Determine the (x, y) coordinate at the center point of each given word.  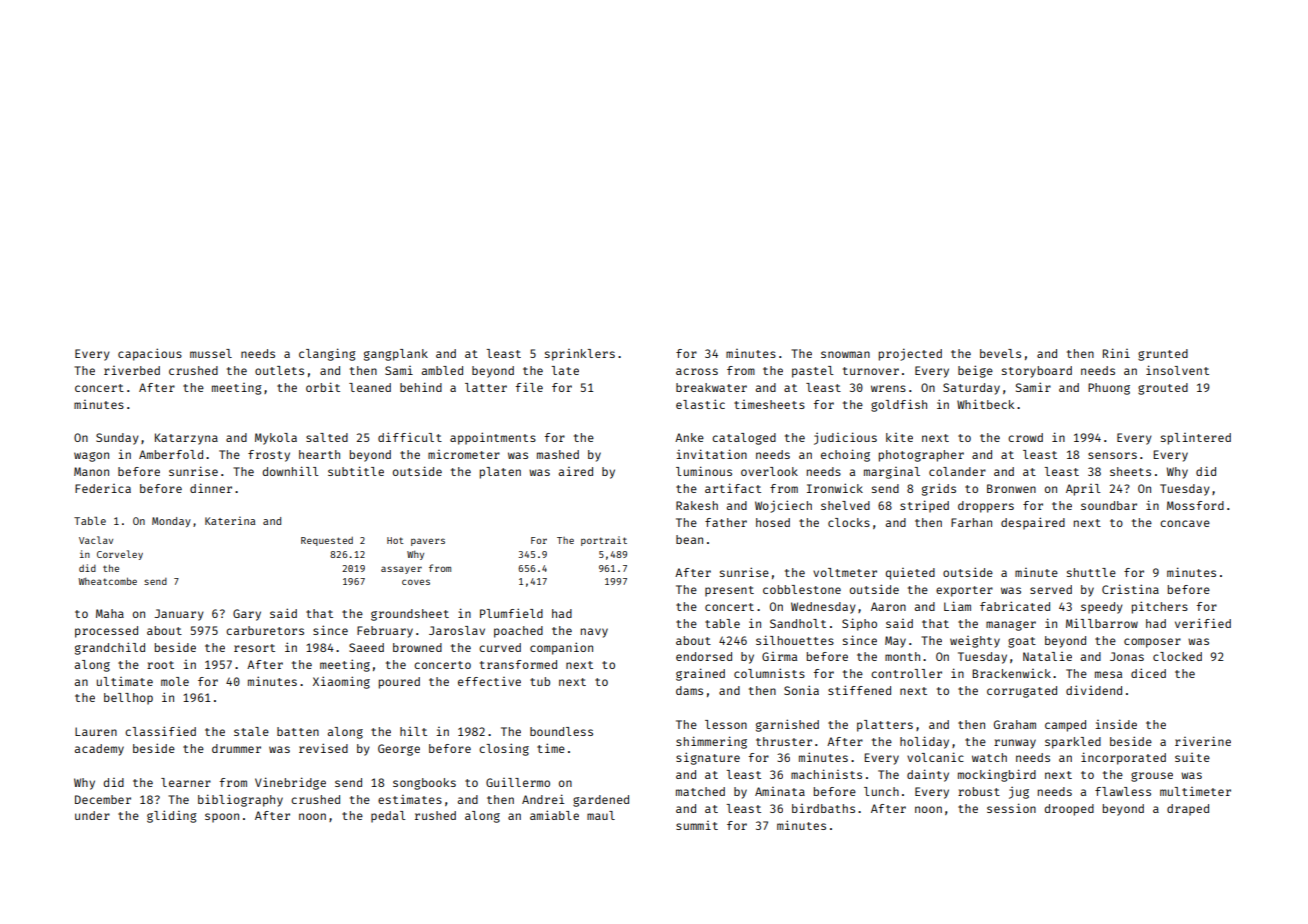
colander (957, 471)
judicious (845, 438)
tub (540, 681)
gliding (172, 816)
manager (1011, 626)
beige (975, 371)
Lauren (96, 731)
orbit (323, 387)
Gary (247, 615)
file (529, 387)
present (729, 591)
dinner (211, 488)
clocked (1177, 656)
